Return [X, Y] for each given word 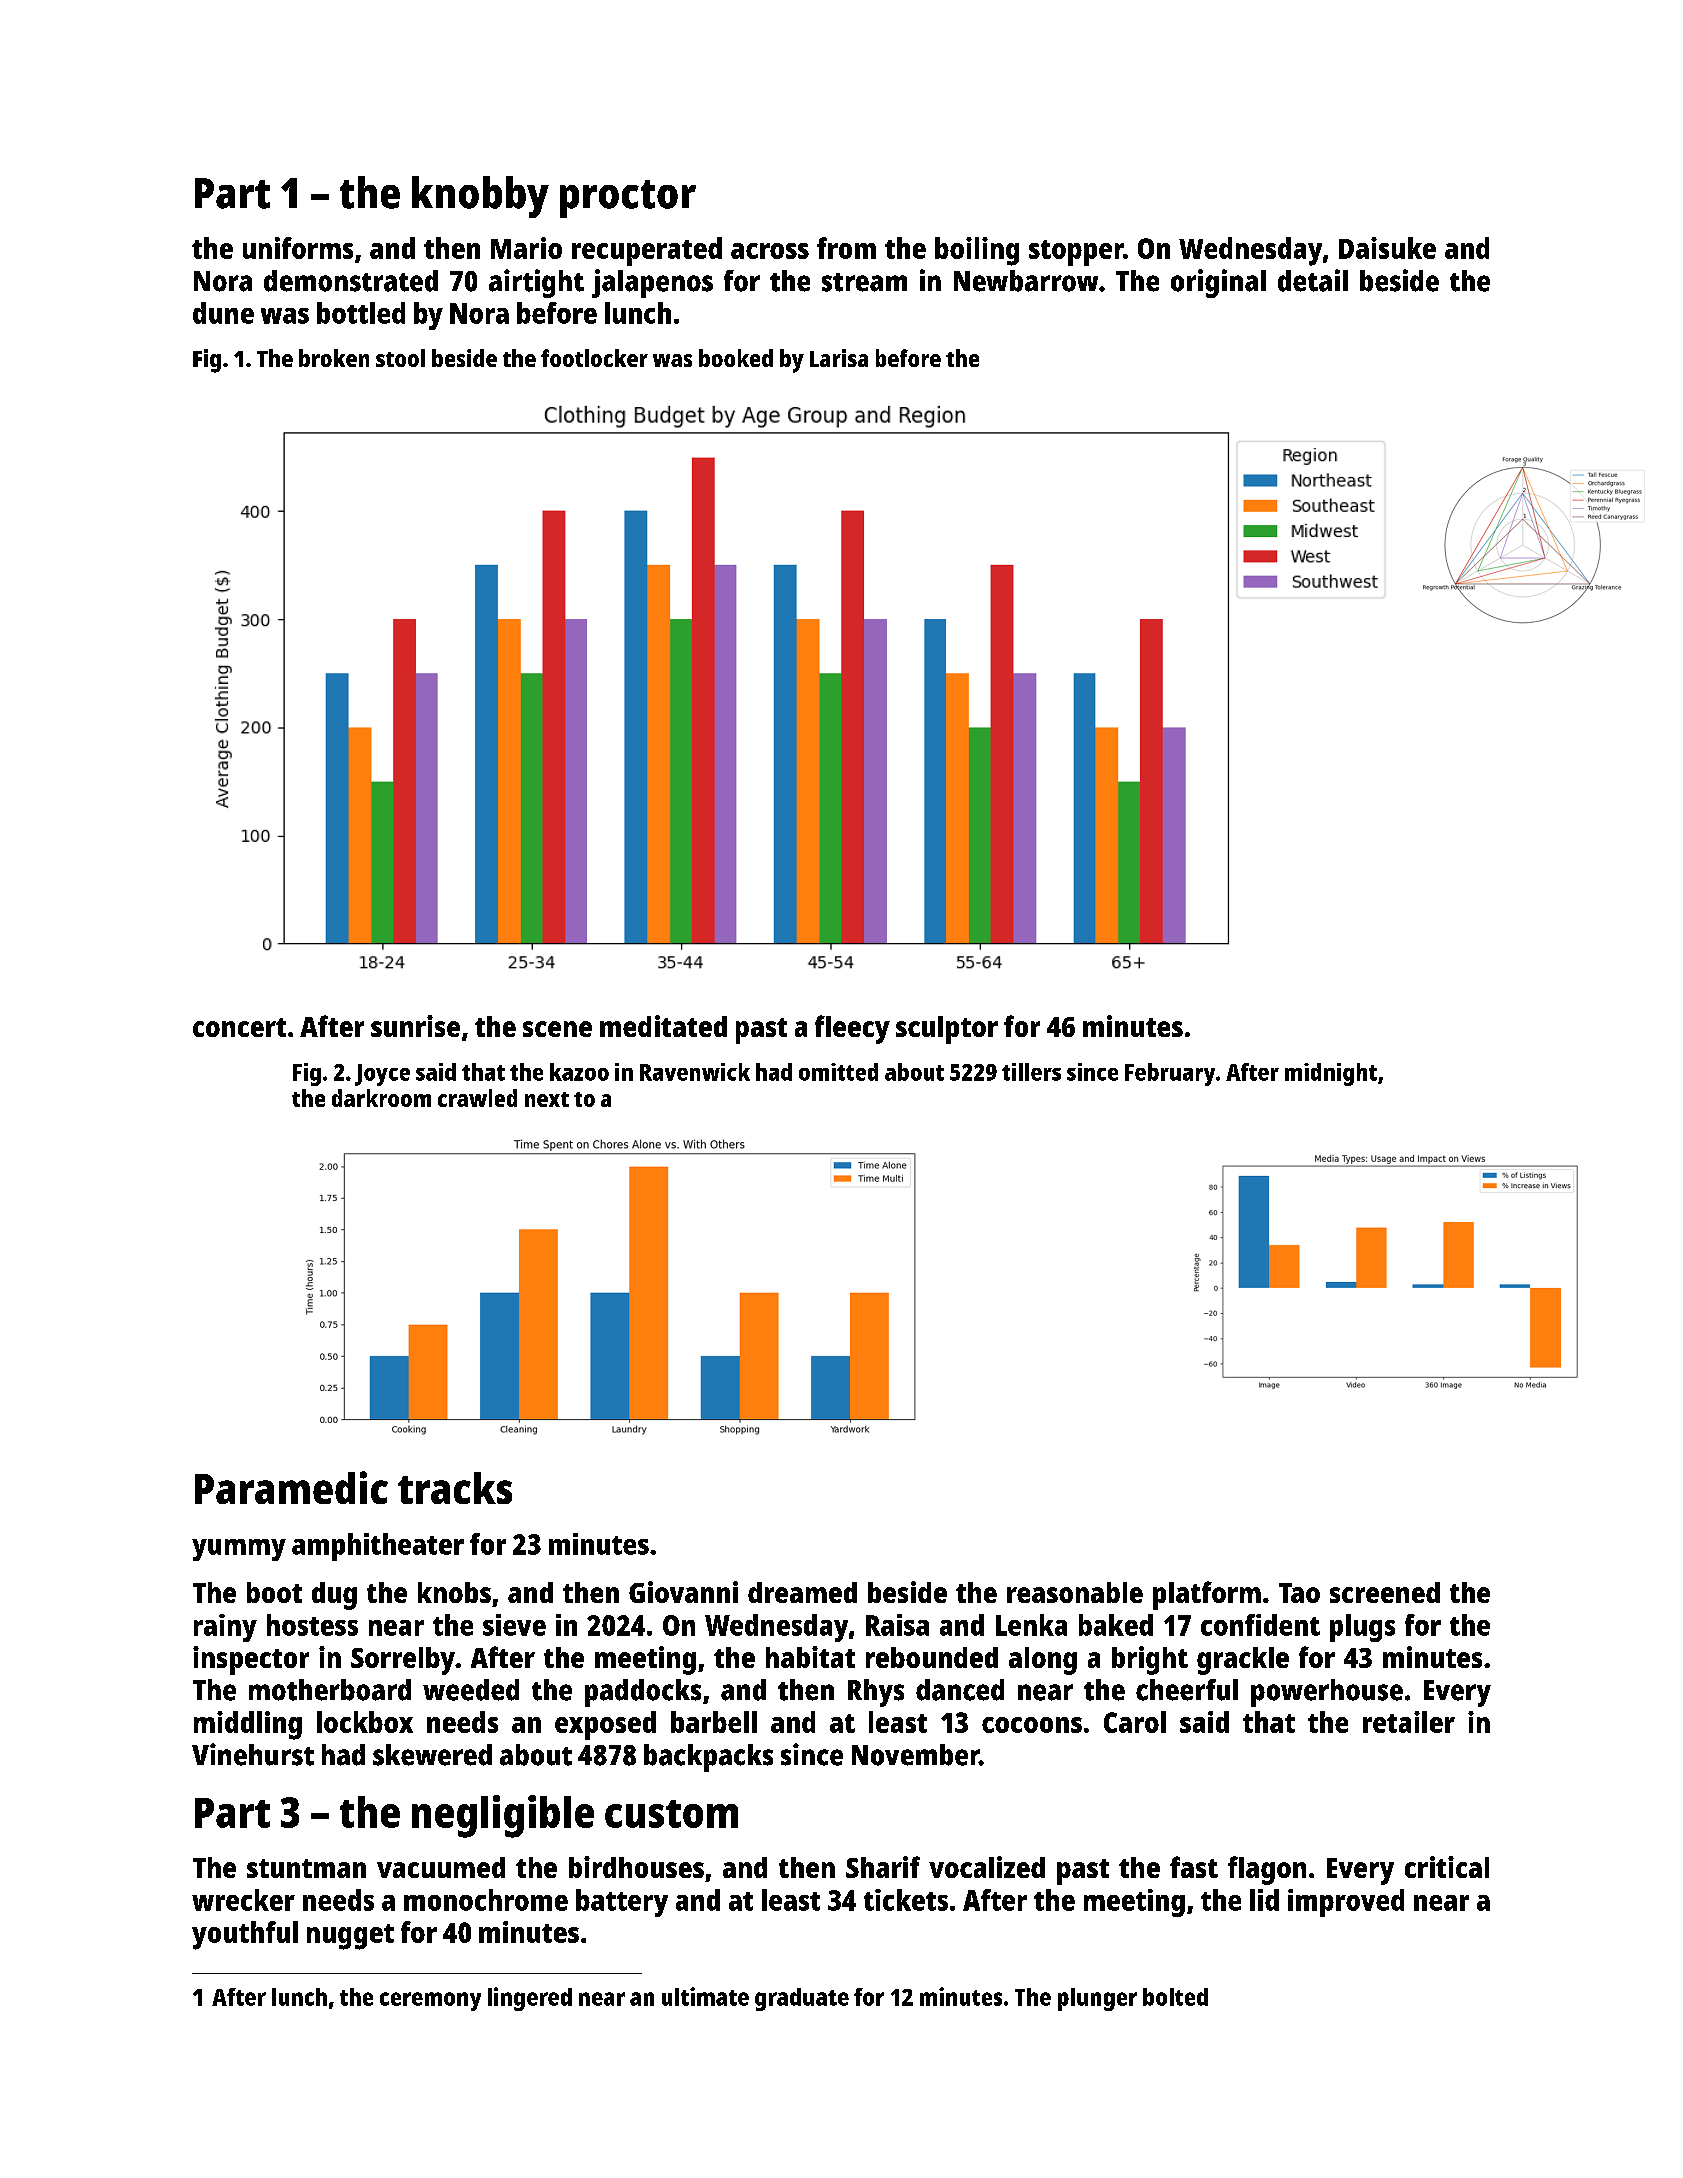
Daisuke [1387, 248]
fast [1194, 1867]
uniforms [298, 248]
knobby [480, 197]
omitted [838, 1072]
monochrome [486, 1900]
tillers [1031, 1072]
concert [239, 1027]
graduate [802, 1999]
